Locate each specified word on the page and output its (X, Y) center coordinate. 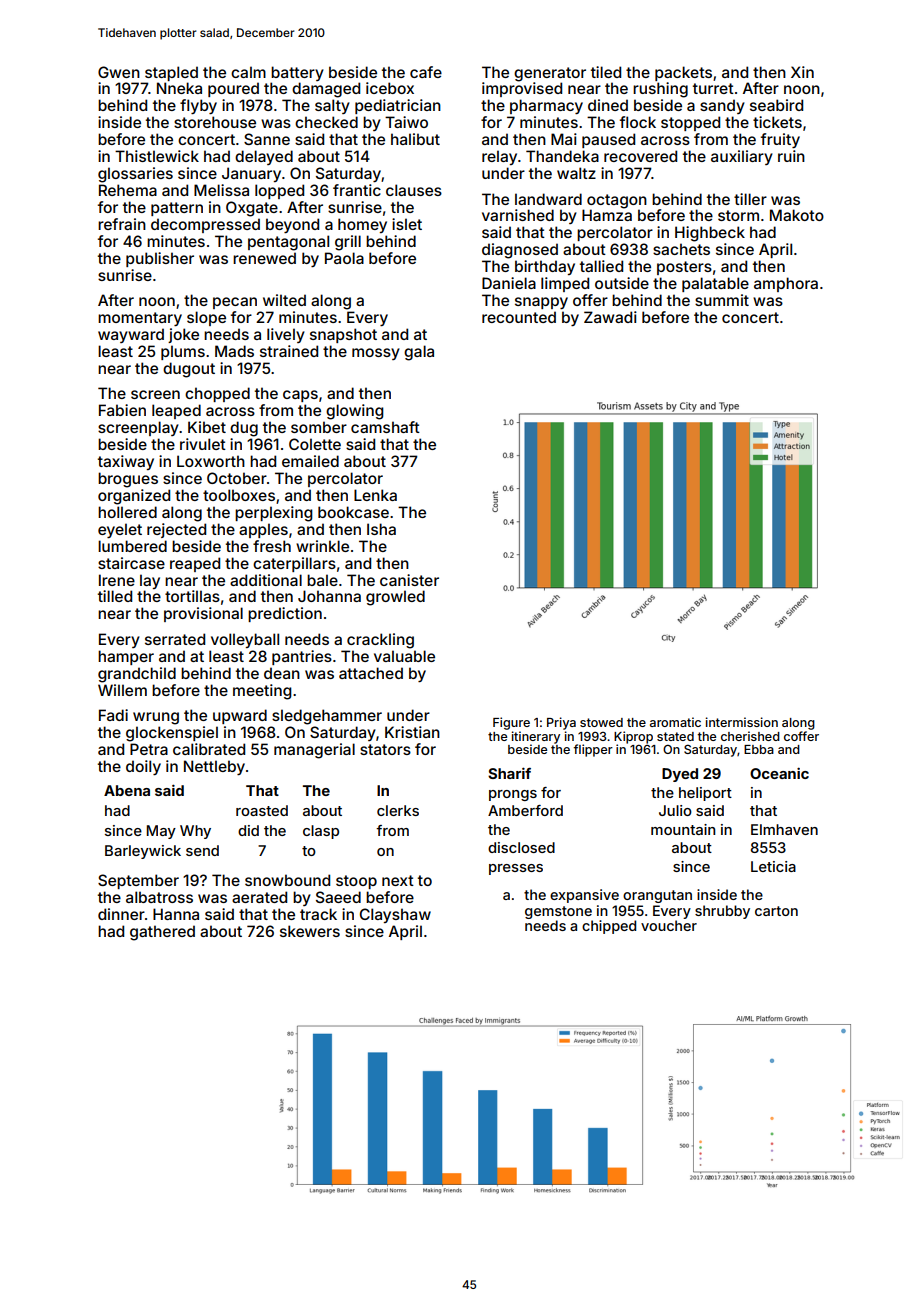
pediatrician (398, 106)
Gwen (119, 72)
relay (499, 157)
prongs (513, 795)
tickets (777, 122)
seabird (776, 105)
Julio (675, 810)
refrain (122, 224)
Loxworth (211, 461)
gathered (162, 933)
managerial (314, 751)
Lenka (375, 495)
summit (722, 300)
